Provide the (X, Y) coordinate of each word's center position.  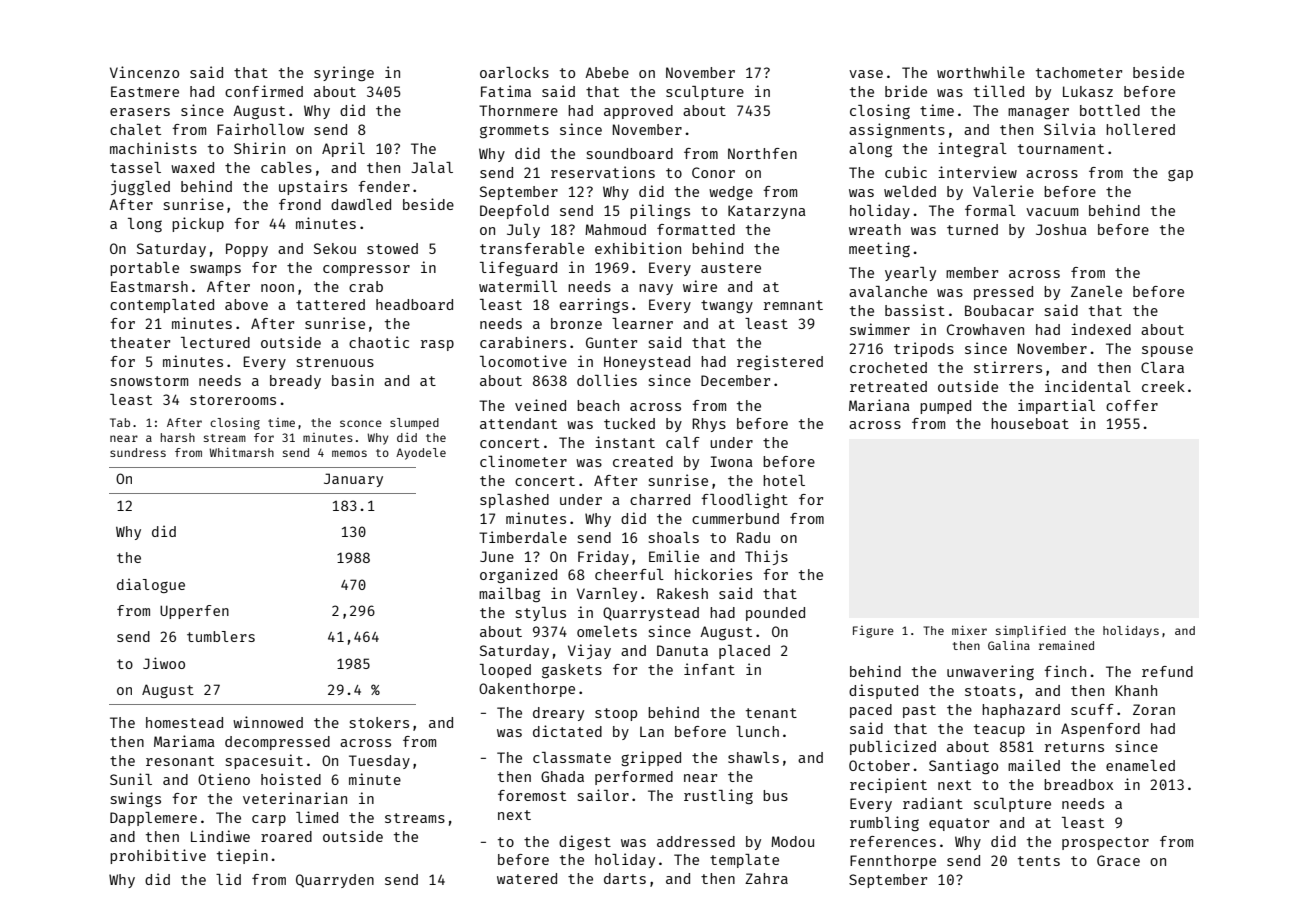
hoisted (291, 779)
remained (1066, 645)
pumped (945, 407)
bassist (915, 310)
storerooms (233, 400)
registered (780, 362)
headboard (414, 304)
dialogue (151, 586)
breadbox (1078, 784)
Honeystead (647, 363)
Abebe (607, 72)
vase (866, 74)
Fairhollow (260, 129)
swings (136, 799)
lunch (757, 731)
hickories (713, 574)
